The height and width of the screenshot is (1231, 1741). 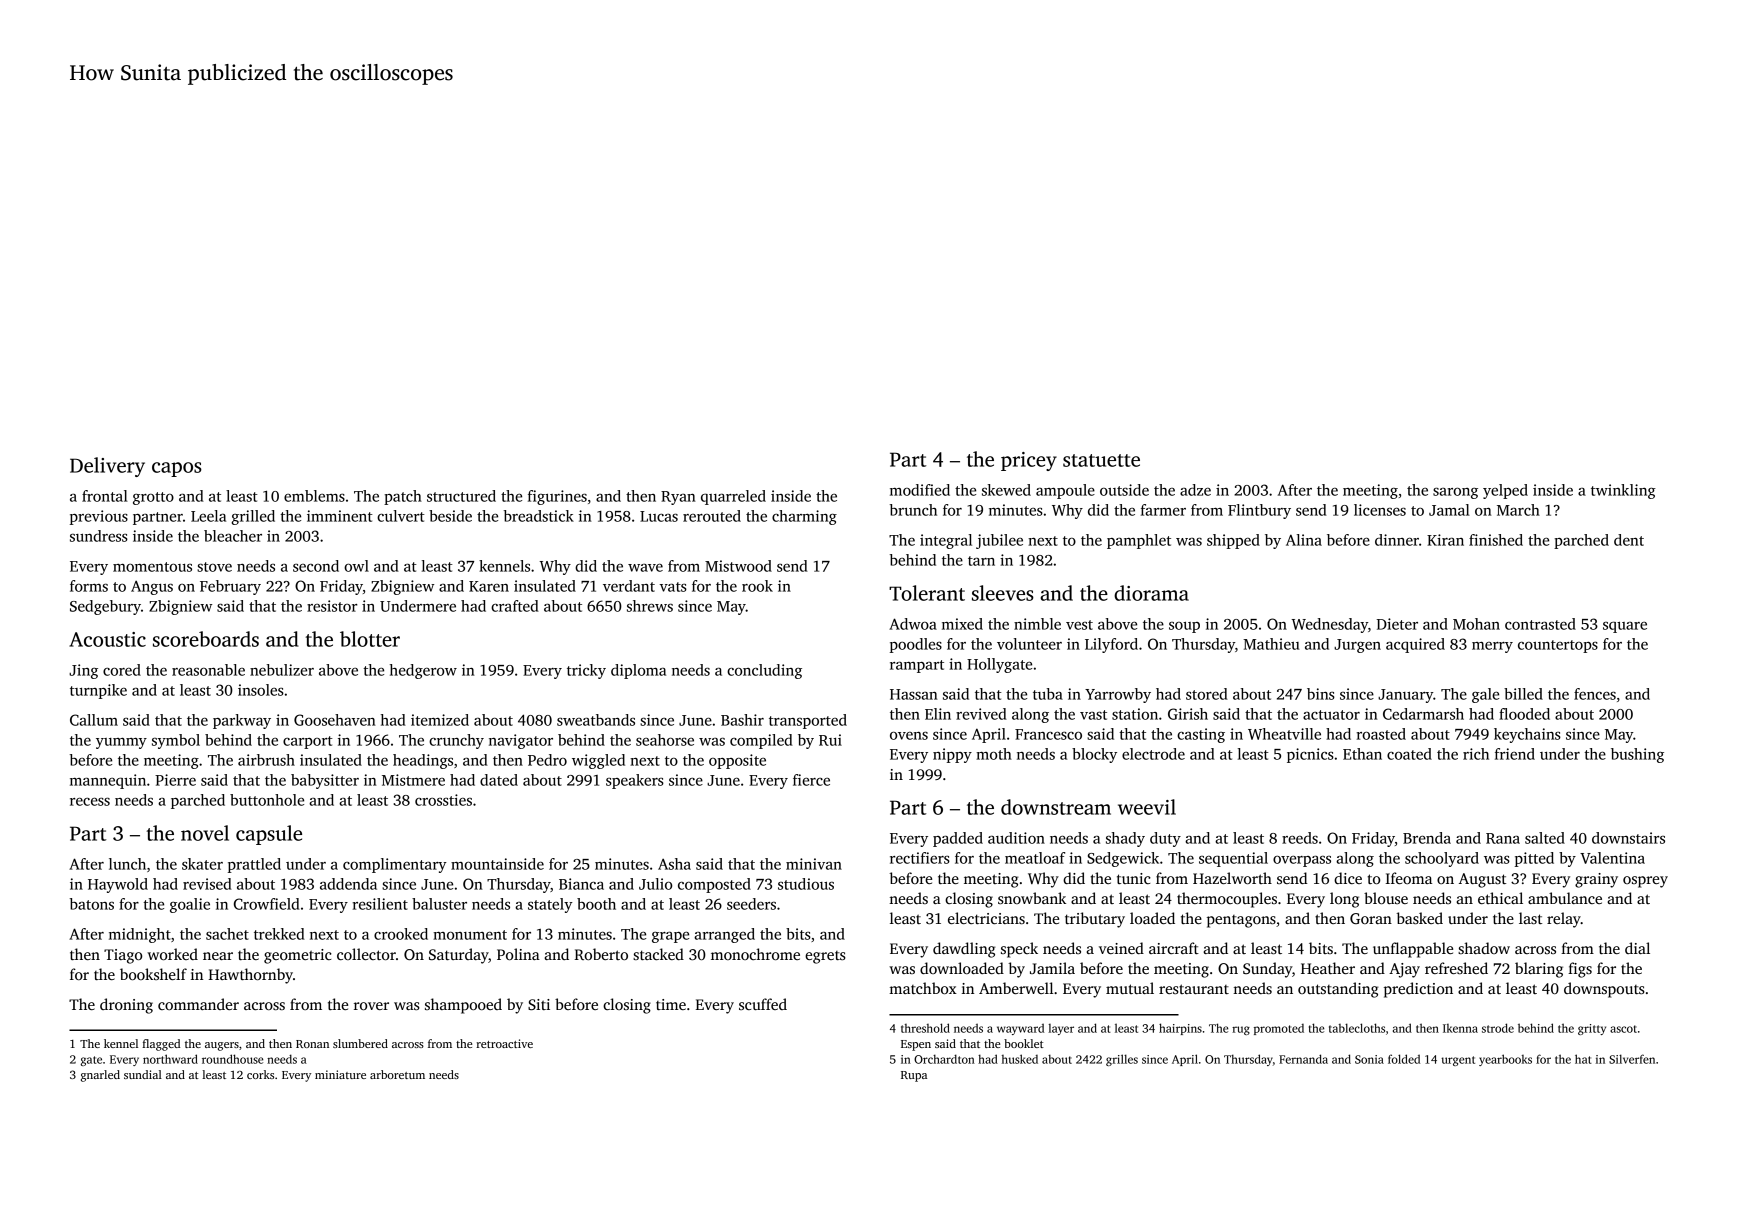 I want to click on statuette, so click(x=1101, y=460).
